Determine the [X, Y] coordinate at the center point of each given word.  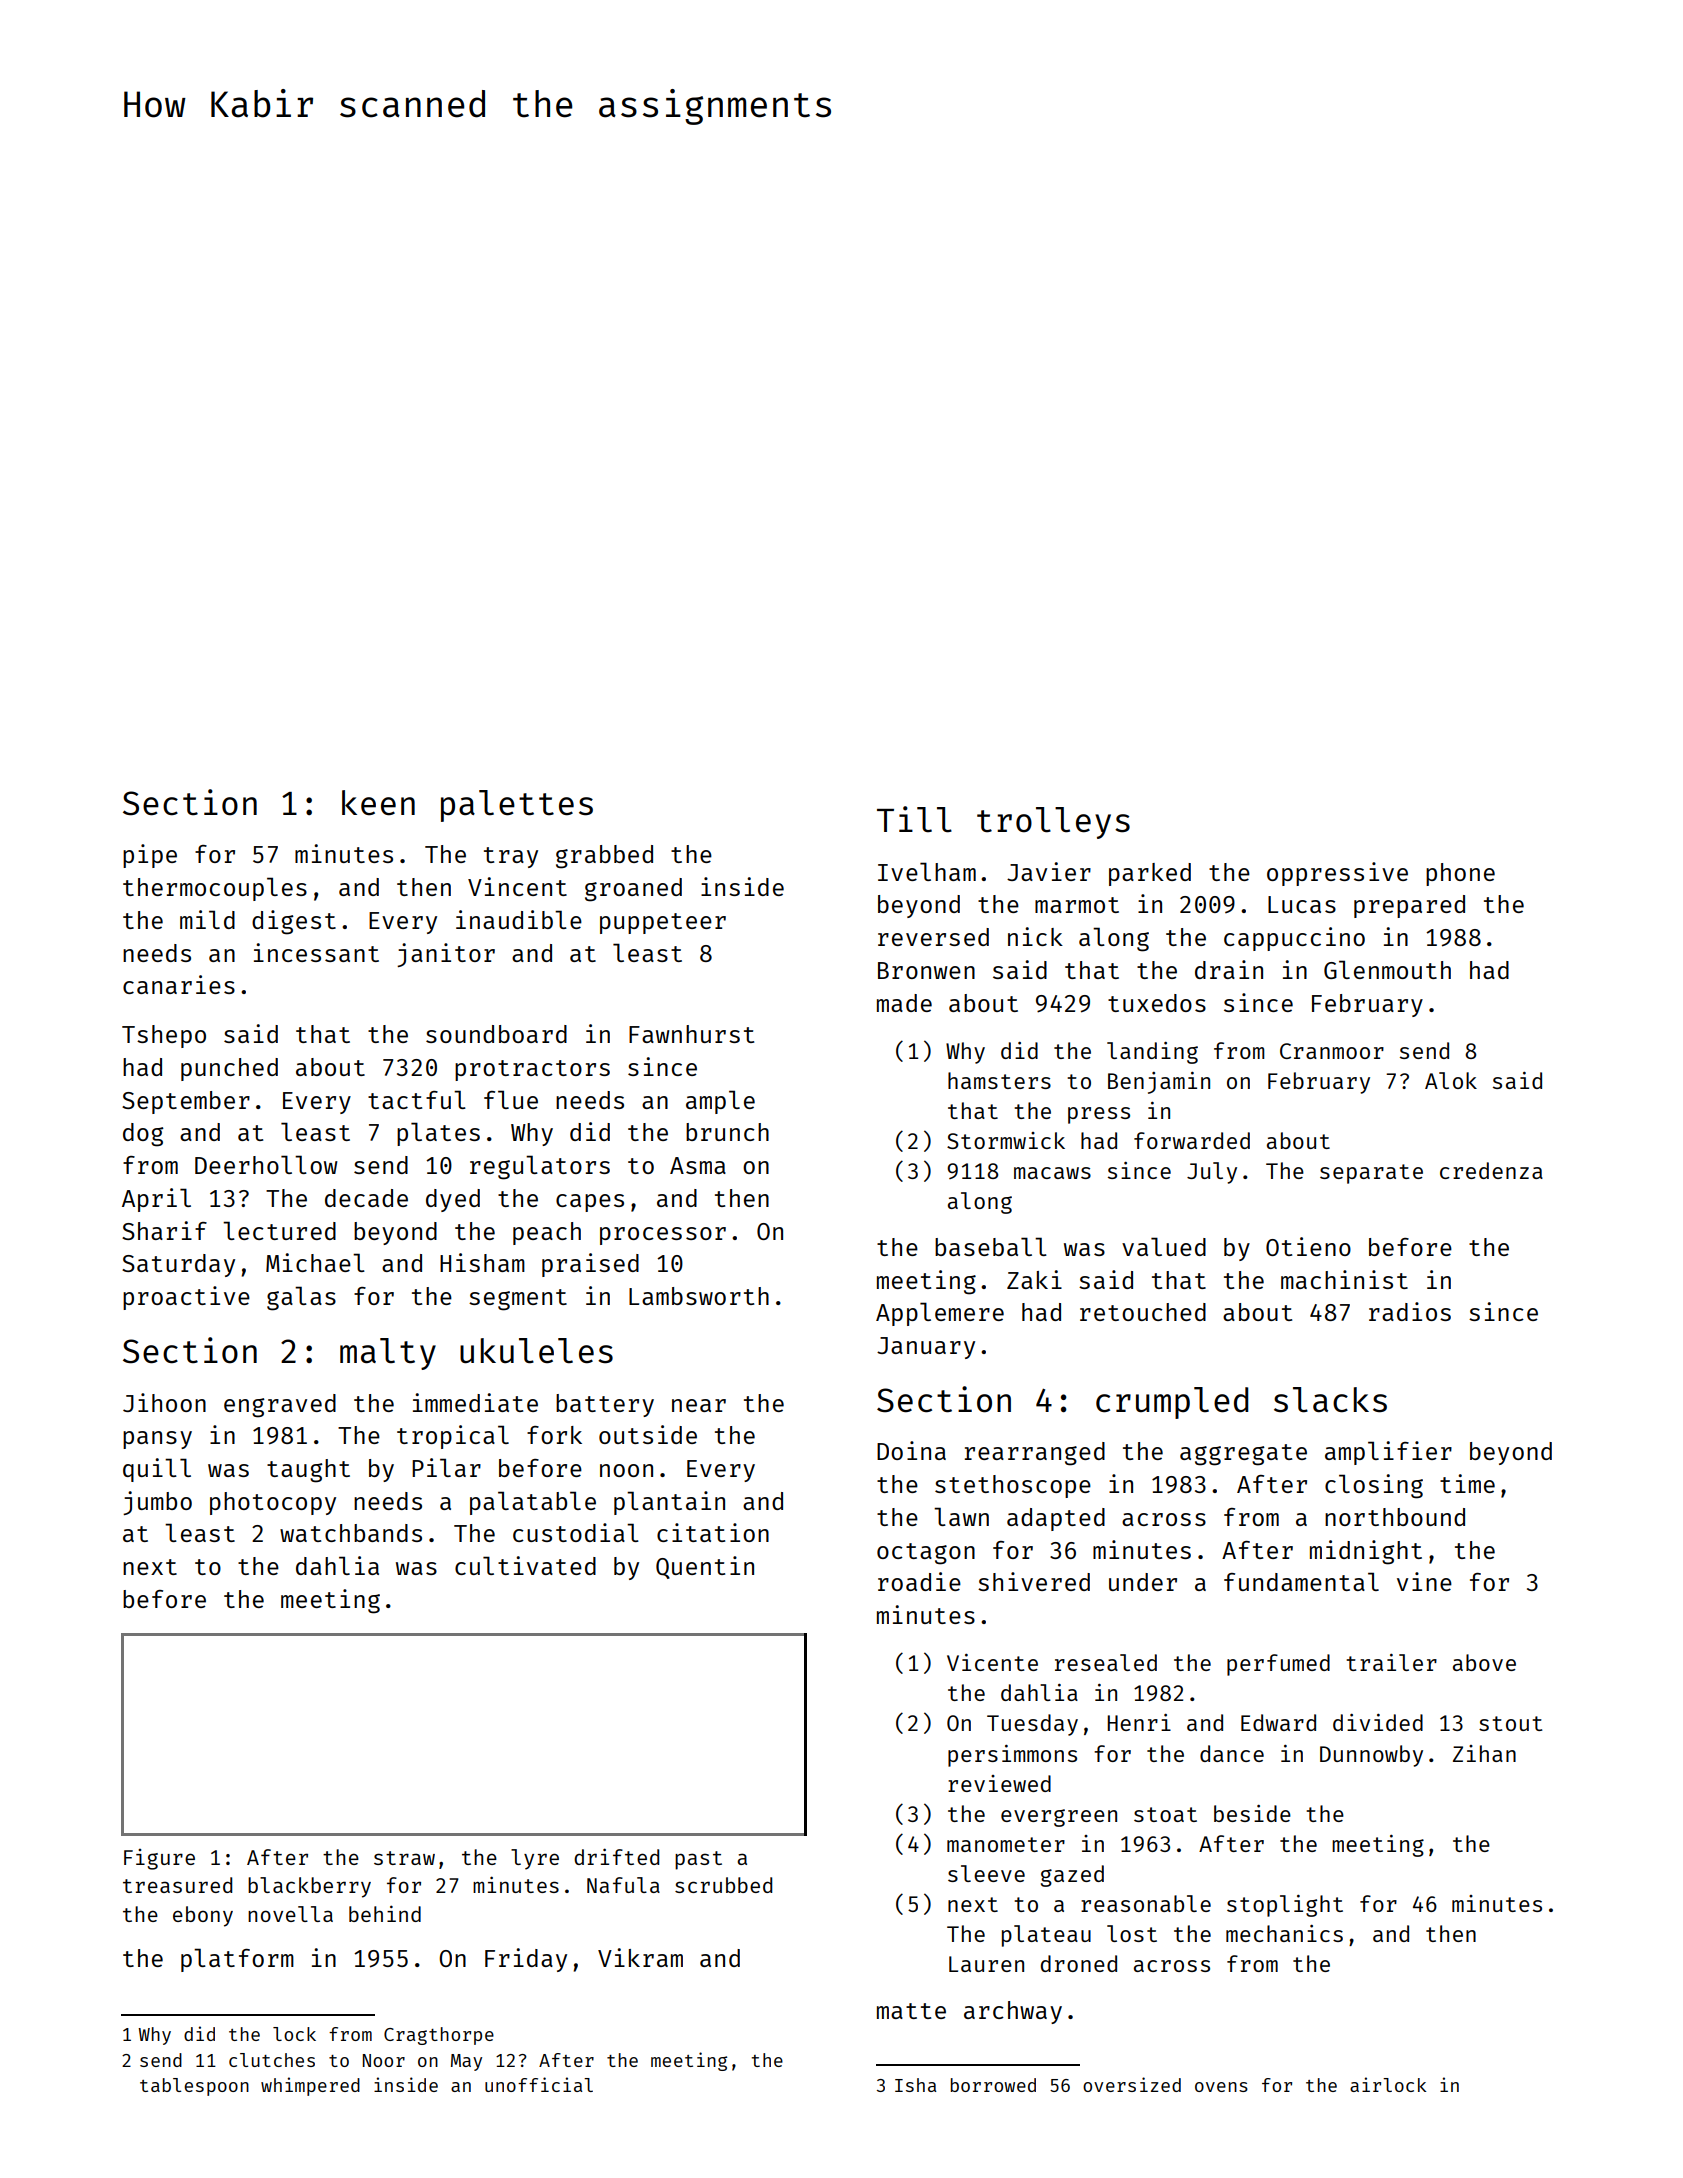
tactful [417, 1099]
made [904, 1003]
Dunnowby [1371, 1756]
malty [388, 1354]
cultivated [525, 1565]
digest [294, 922]
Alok [1451, 1080]
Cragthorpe [439, 2036]
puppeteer [663, 923]
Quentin [705, 1567]
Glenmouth [1387, 969]
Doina [911, 1450]
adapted [1056, 1519]
